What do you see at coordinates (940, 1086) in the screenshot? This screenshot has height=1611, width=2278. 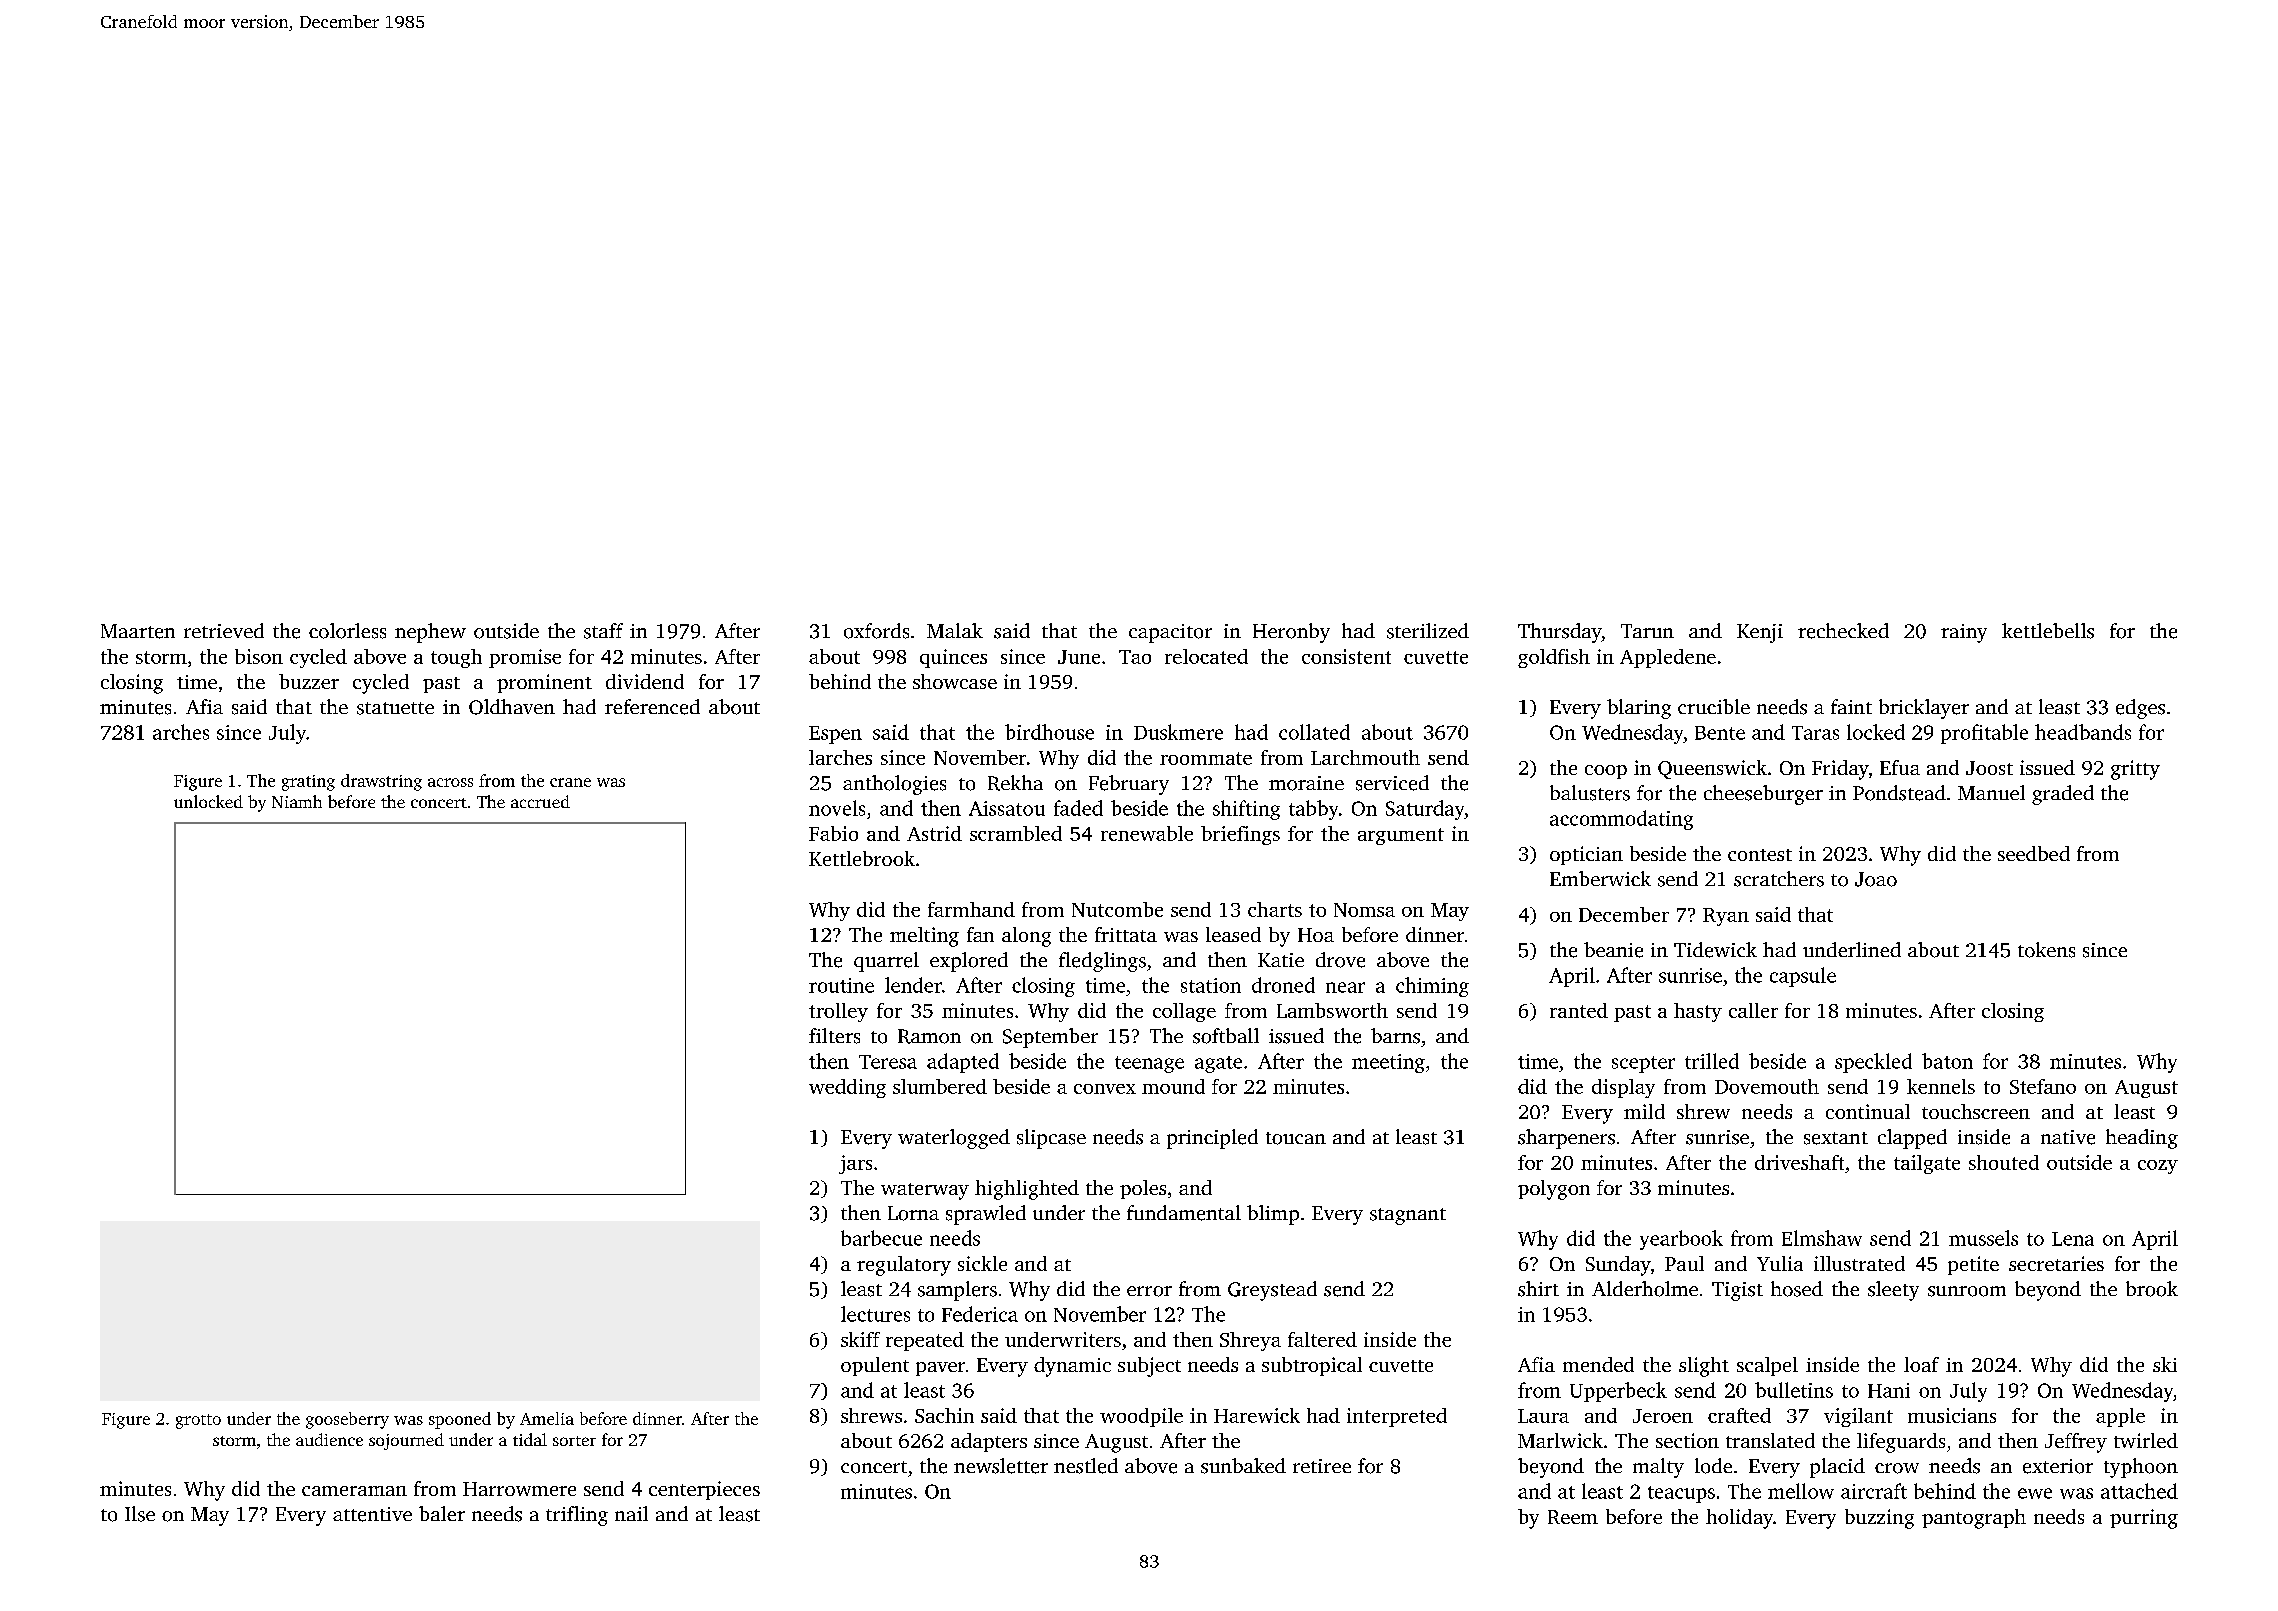 I see `slumbered` at bounding box center [940, 1086].
